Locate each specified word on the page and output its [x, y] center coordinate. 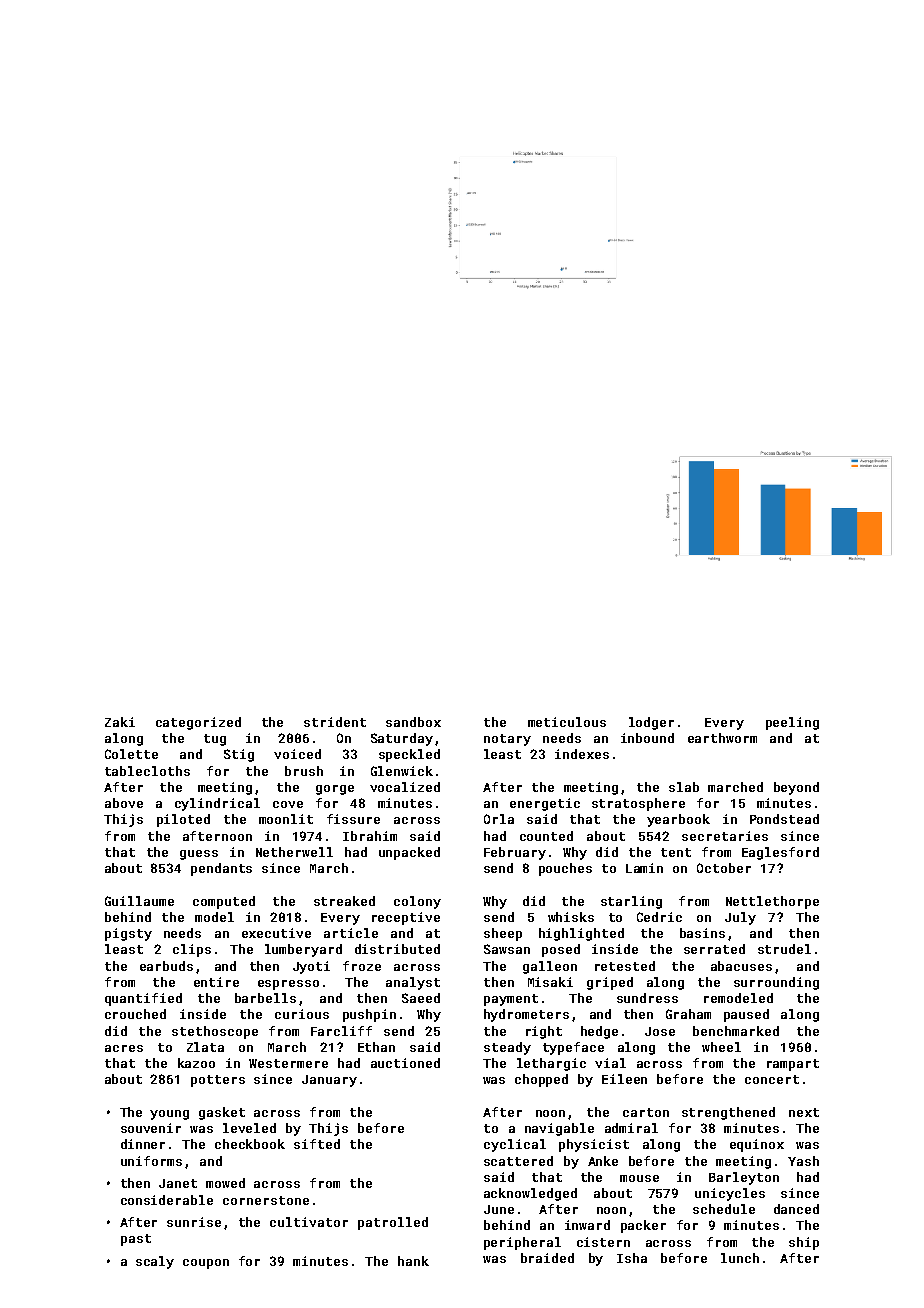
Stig [239, 755]
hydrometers [526, 1015]
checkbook [250, 1144]
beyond [796, 788]
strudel [784, 949]
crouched [135, 1014]
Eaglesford [780, 853]
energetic [545, 804]
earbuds [166, 966]
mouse [639, 1178]
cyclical [515, 1145]
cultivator [309, 1222]
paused [746, 1015]
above [124, 803]
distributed [397, 949]
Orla [499, 819]
